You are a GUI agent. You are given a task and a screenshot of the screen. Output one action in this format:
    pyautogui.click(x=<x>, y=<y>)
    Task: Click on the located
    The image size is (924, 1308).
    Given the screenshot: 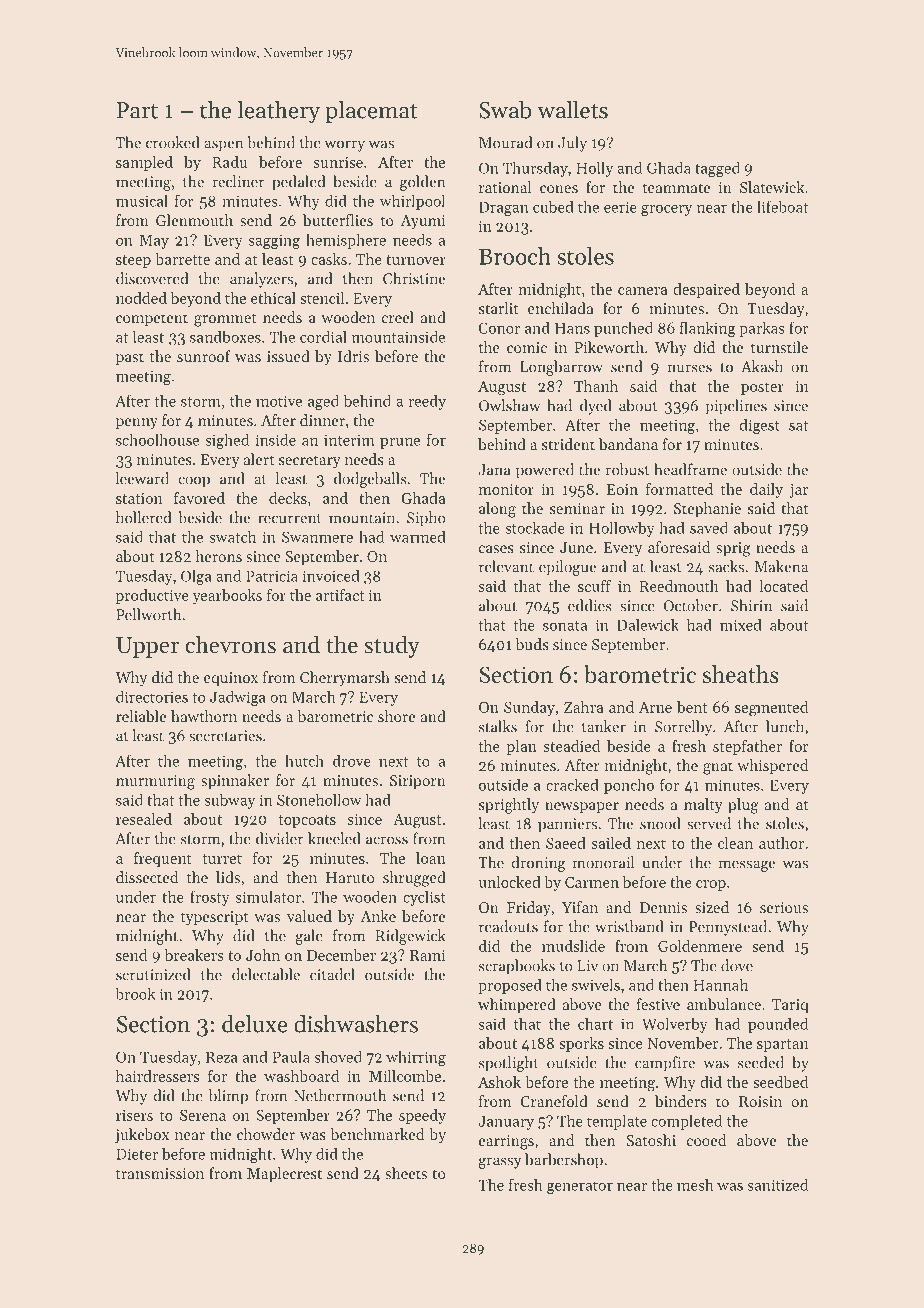 What is the action you would take?
    pyautogui.click(x=783, y=586)
